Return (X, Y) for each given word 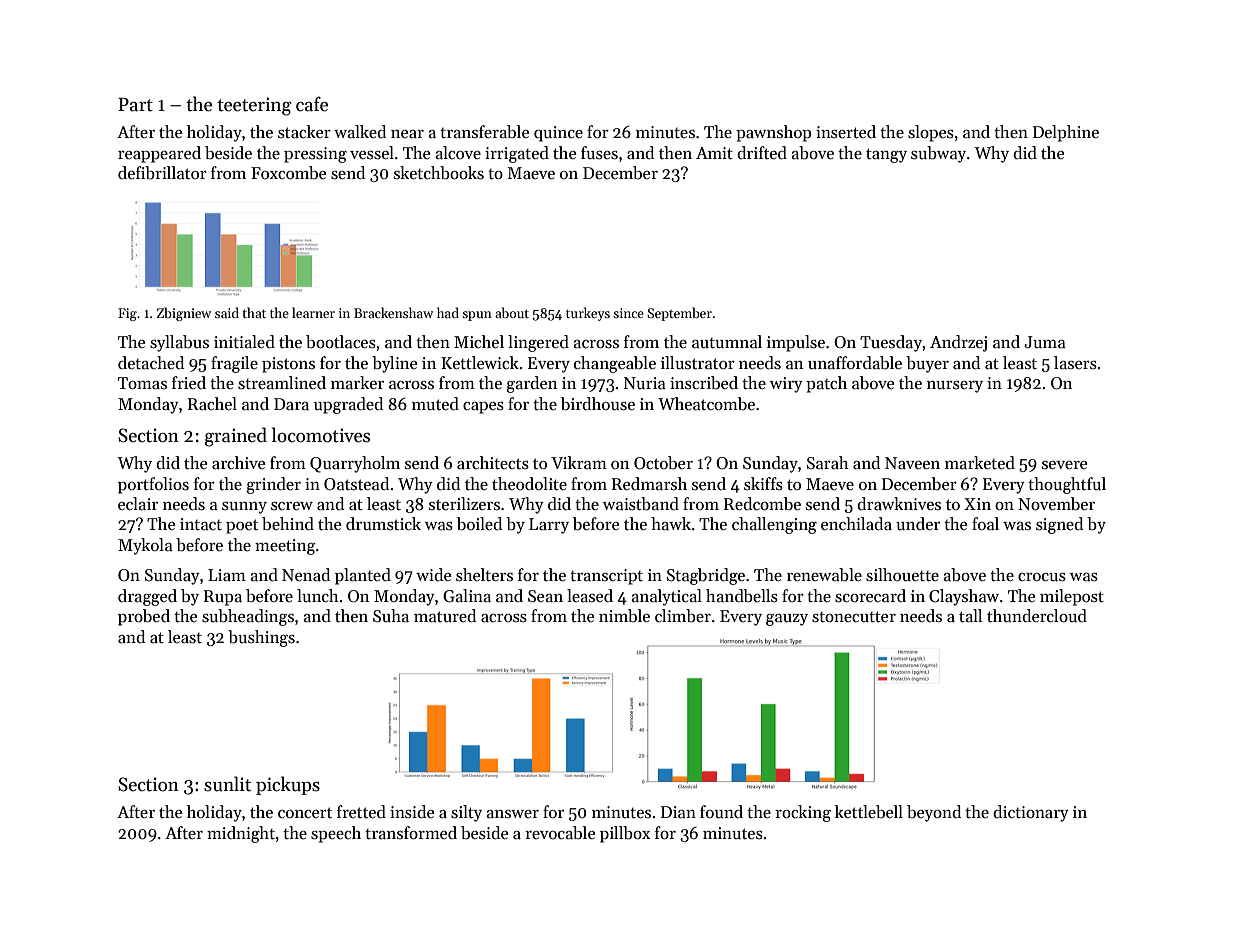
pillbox (625, 834)
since (628, 313)
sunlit (227, 784)
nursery (955, 387)
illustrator (698, 363)
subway (938, 154)
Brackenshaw (393, 312)
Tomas (142, 383)
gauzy (787, 620)
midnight (241, 834)
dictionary (1031, 813)
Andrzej (958, 343)
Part (135, 105)
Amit (714, 153)
